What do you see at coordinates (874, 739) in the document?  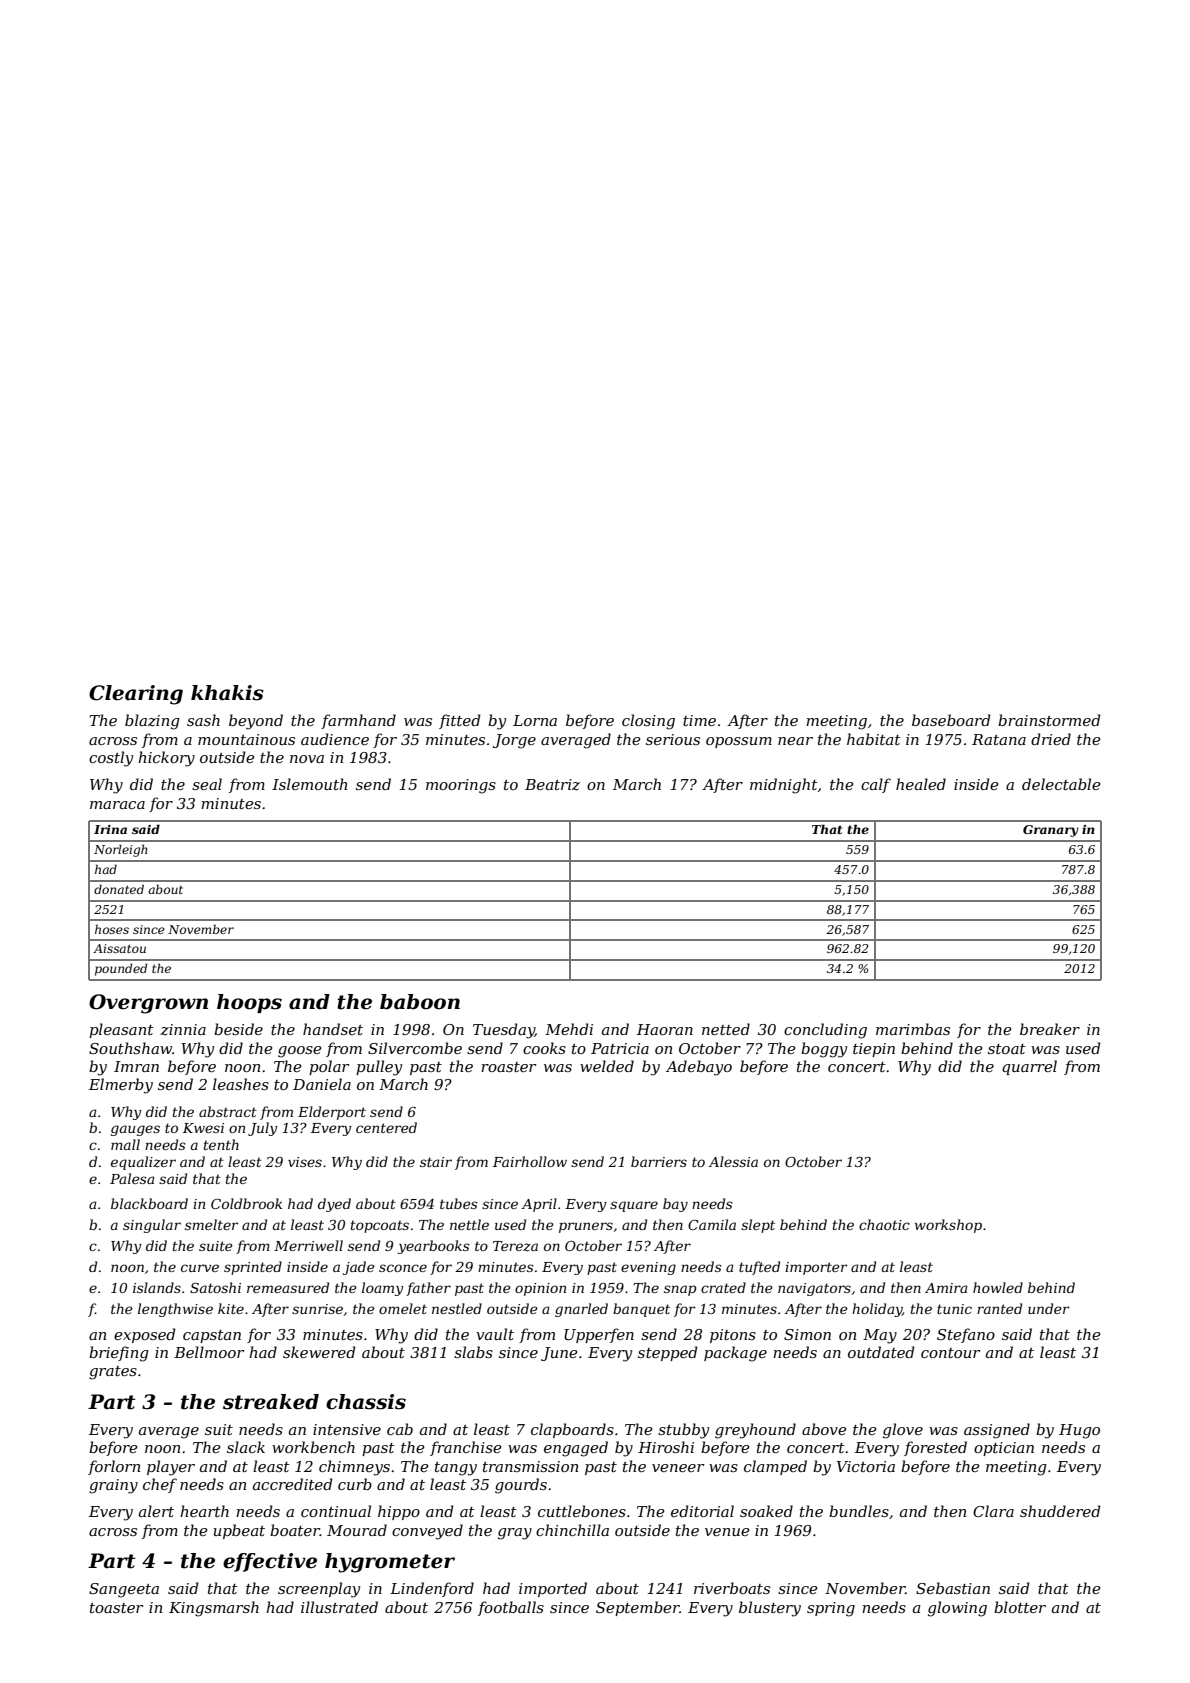 I see `habitat` at bounding box center [874, 739].
